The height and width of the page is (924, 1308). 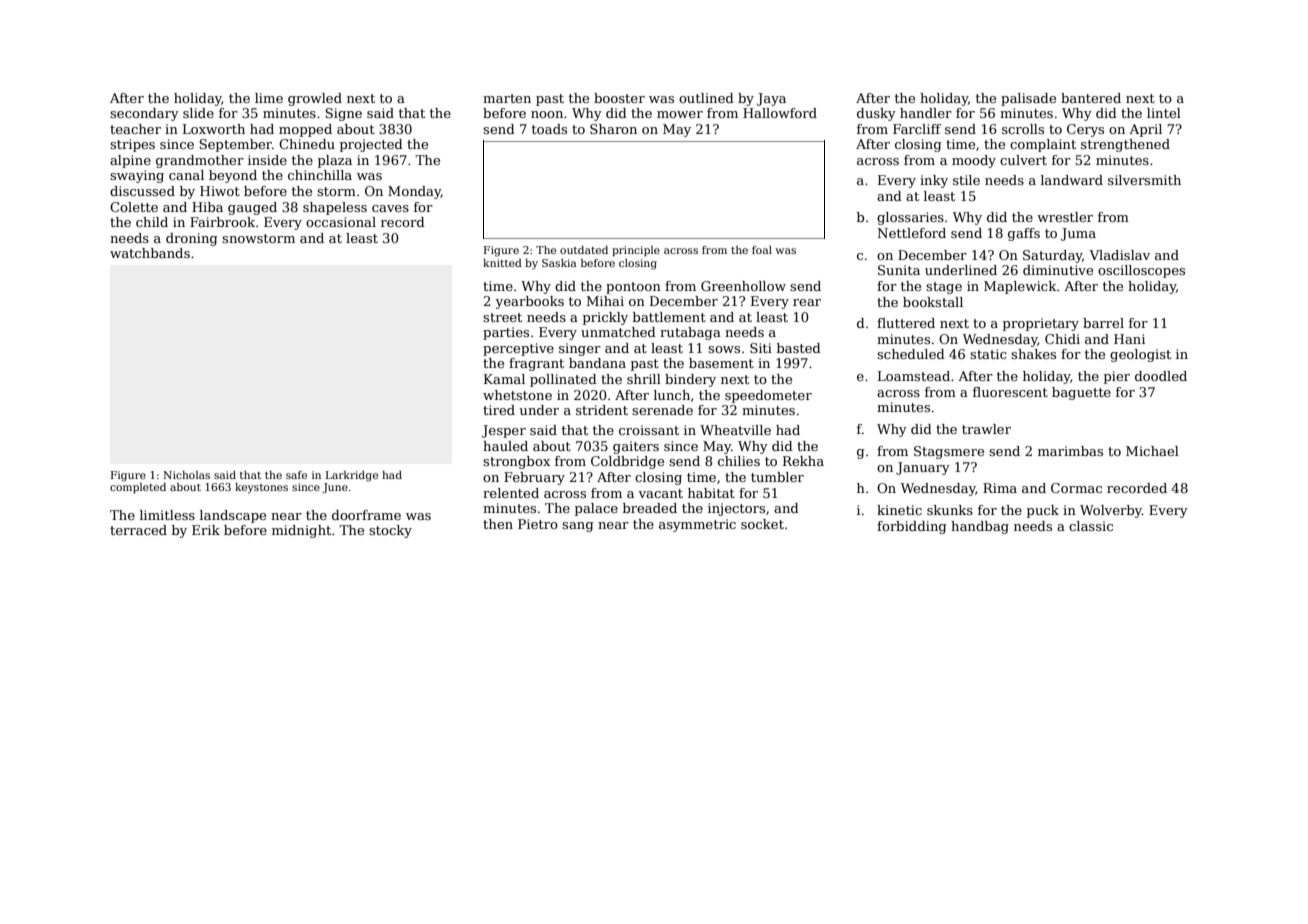 I want to click on palisade, so click(x=1028, y=99).
